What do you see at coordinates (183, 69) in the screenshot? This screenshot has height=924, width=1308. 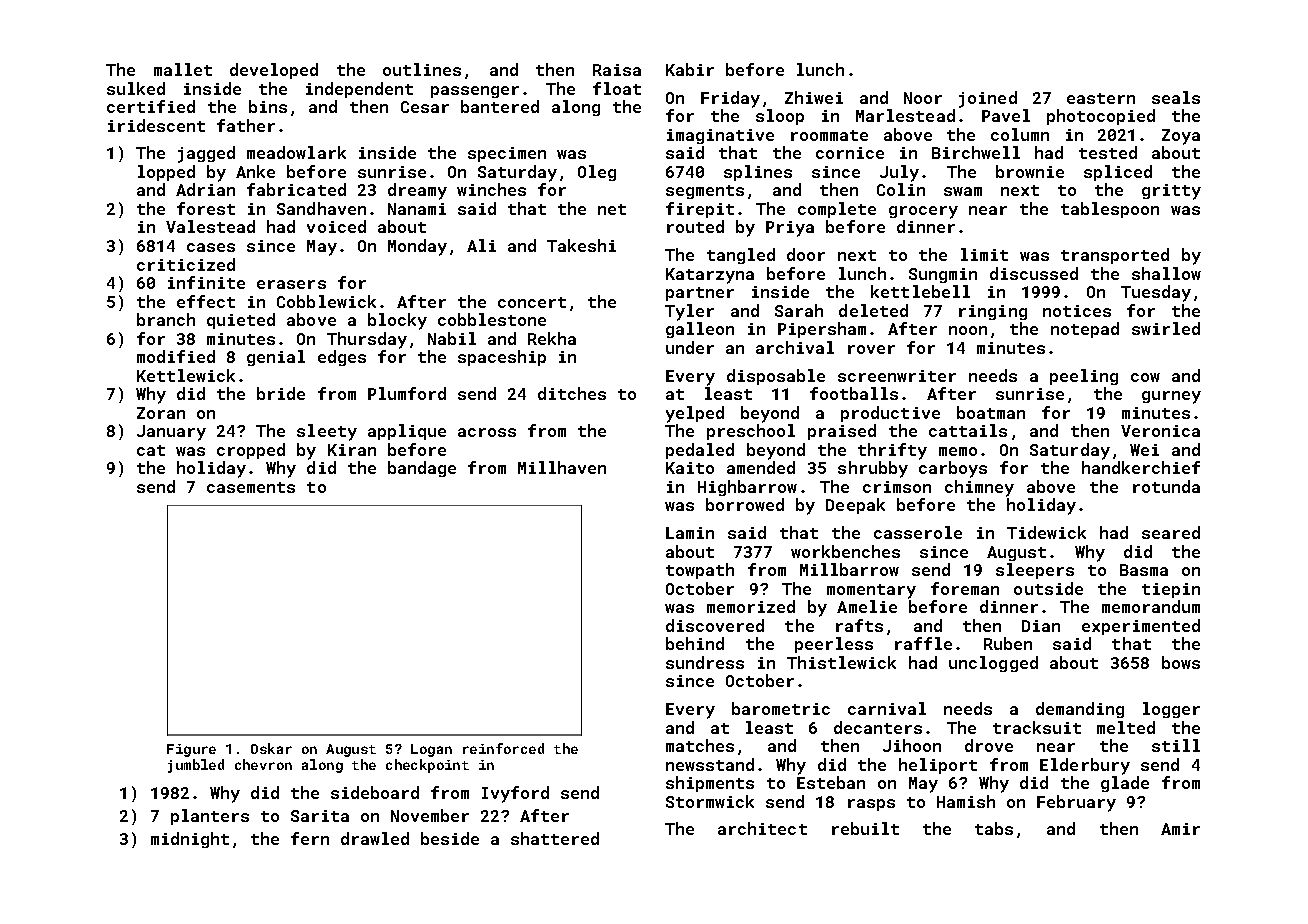 I see `mallet` at bounding box center [183, 69].
